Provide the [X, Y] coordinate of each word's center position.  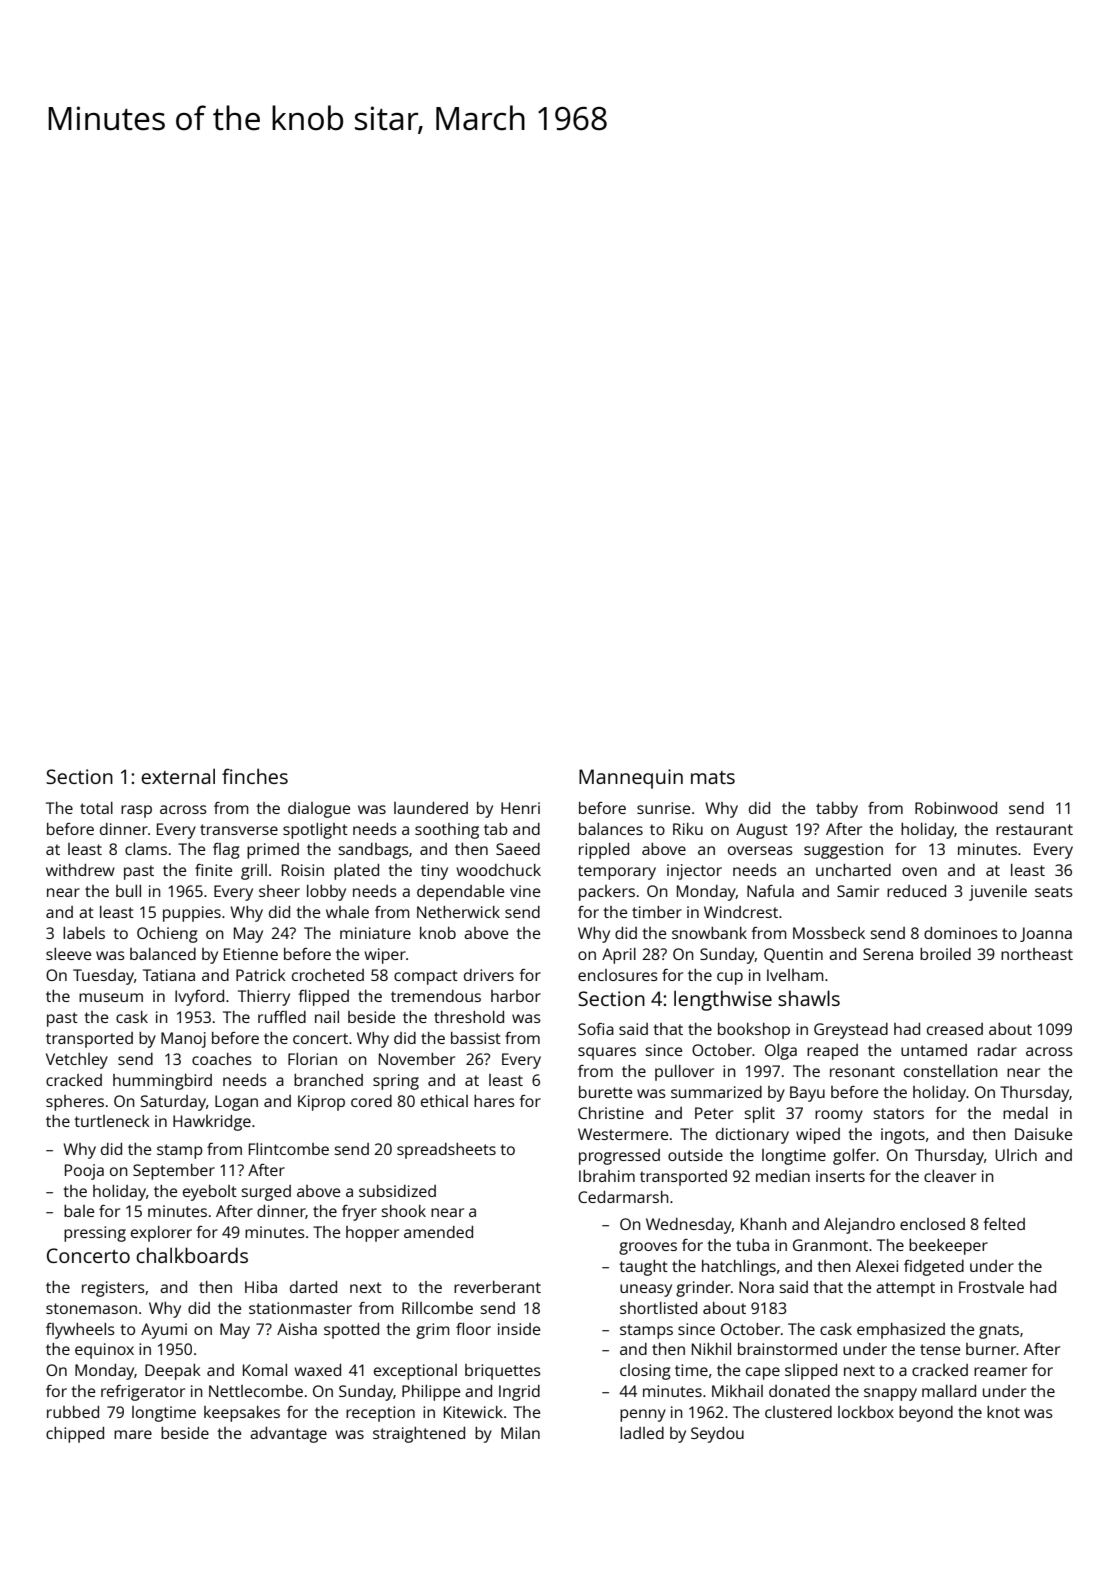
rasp [136, 811]
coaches [222, 1059]
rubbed [73, 1412]
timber [657, 912]
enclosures [618, 975]
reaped [832, 1052]
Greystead [851, 1031]
